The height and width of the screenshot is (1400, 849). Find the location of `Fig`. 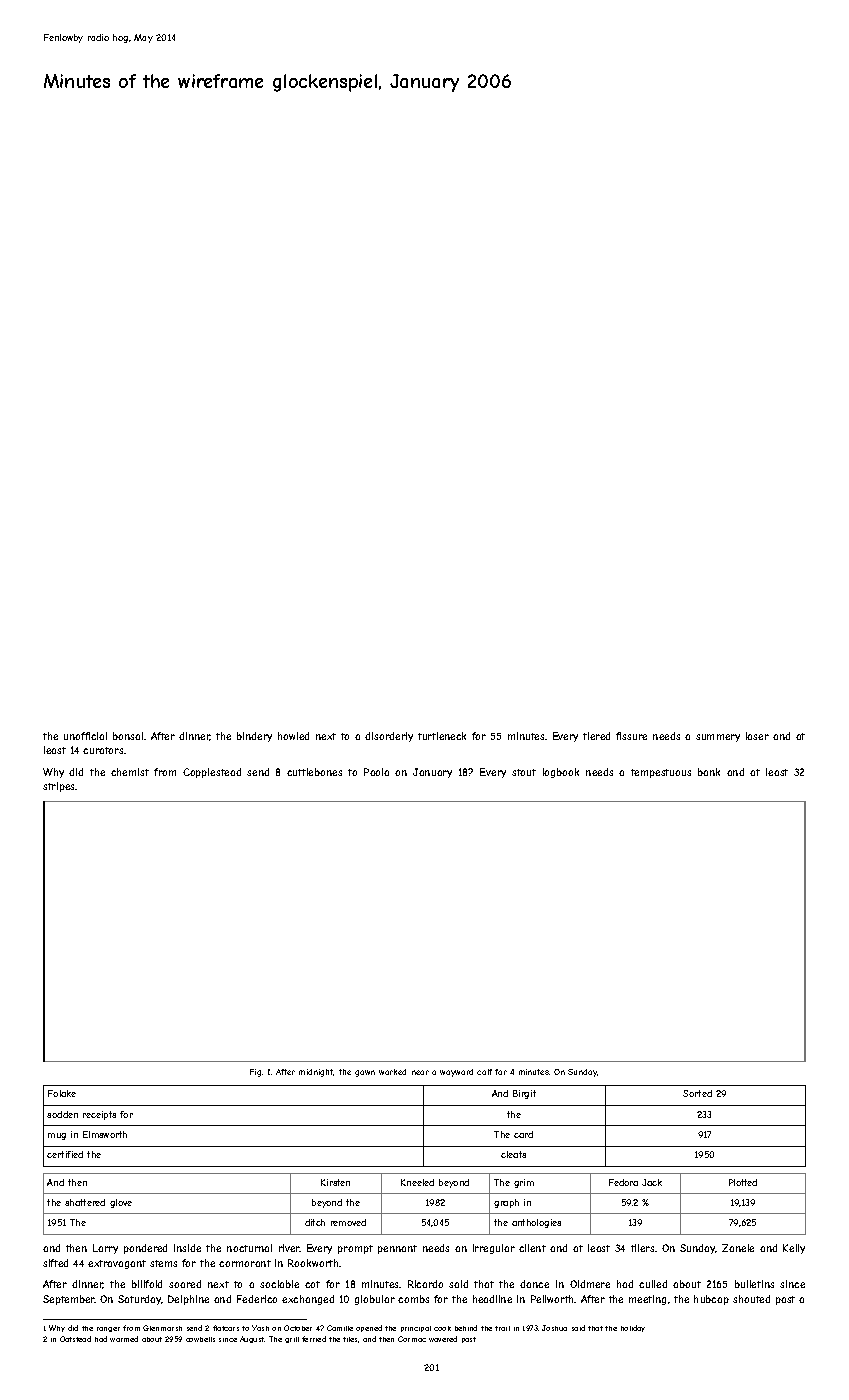

Fig is located at coordinates (255, 1073).
